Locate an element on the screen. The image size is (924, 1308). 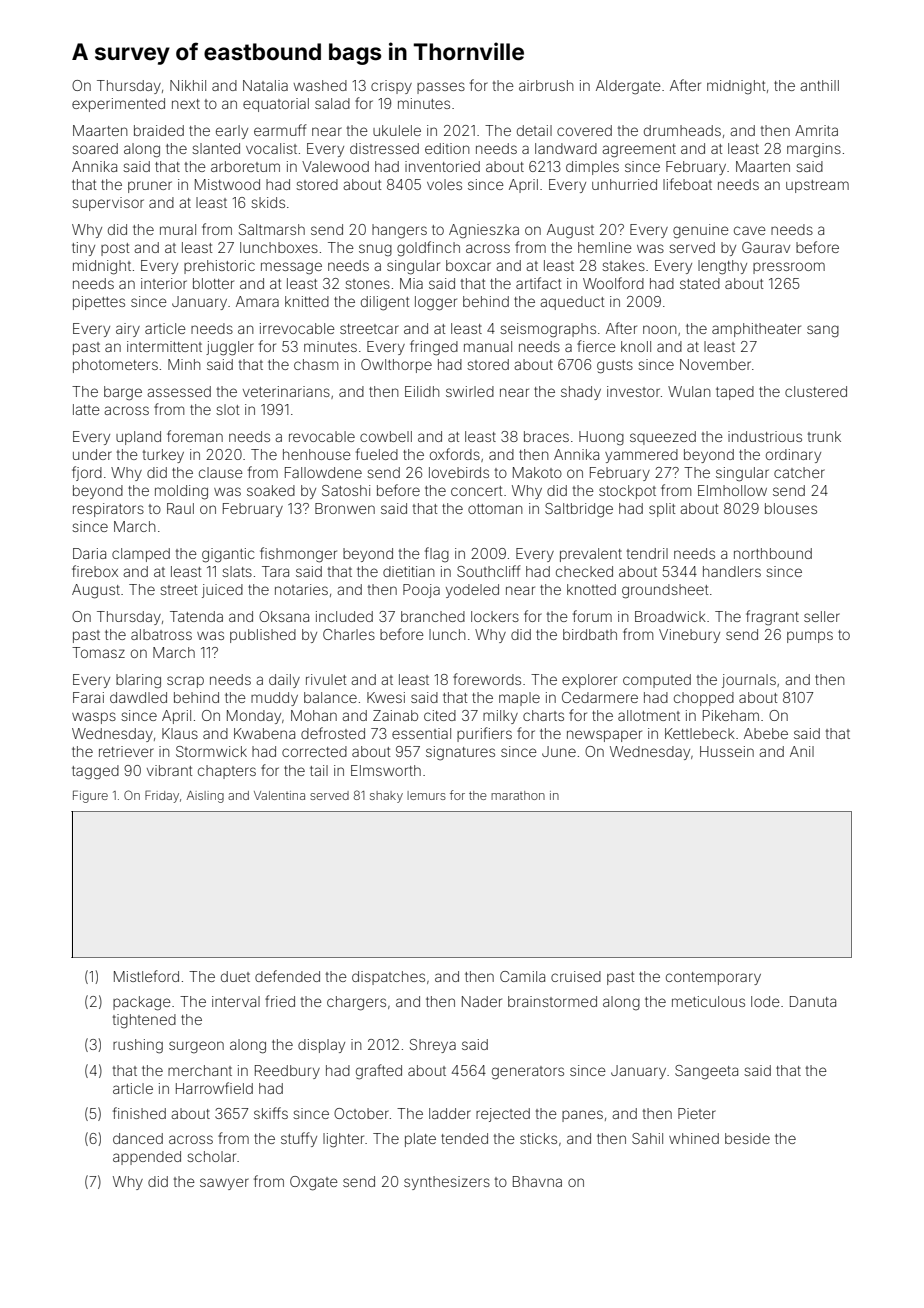
Bhavna is located at coordinates (537, 1181).
